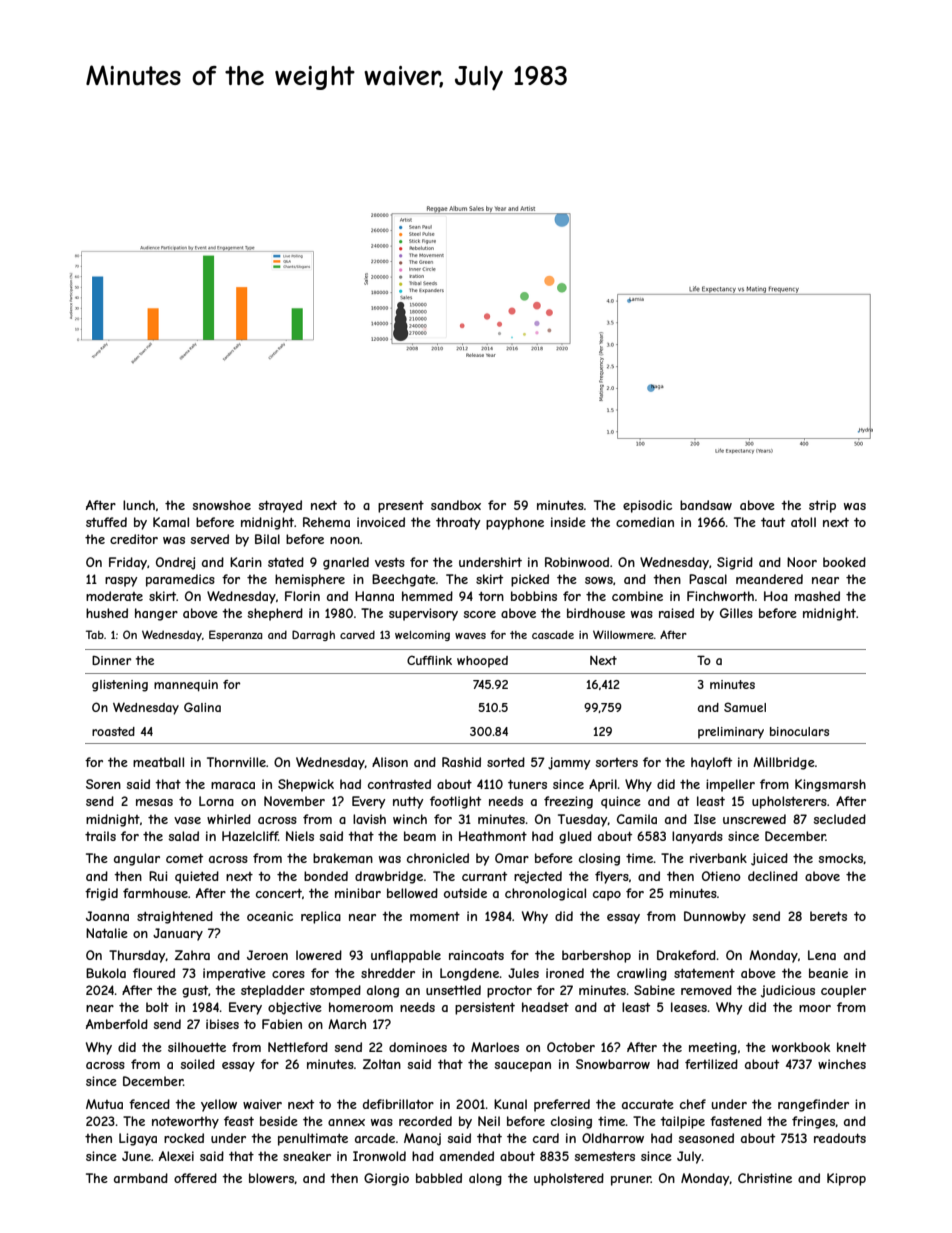  I want to click on vase, so click(187, 820).
